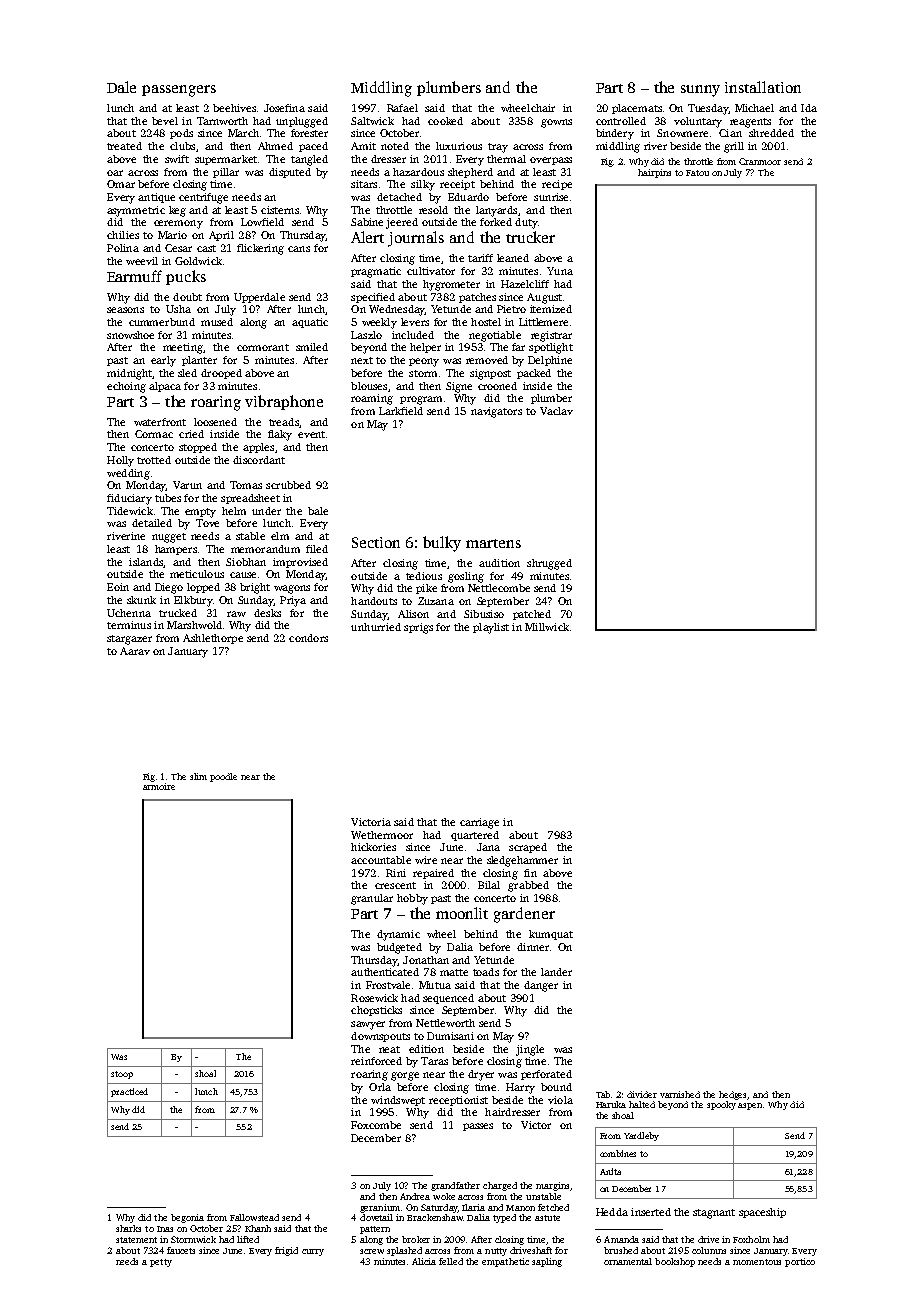 The width and height of the screenshot is (924, 1308). I want to click on tariff, so click(480, 258).
